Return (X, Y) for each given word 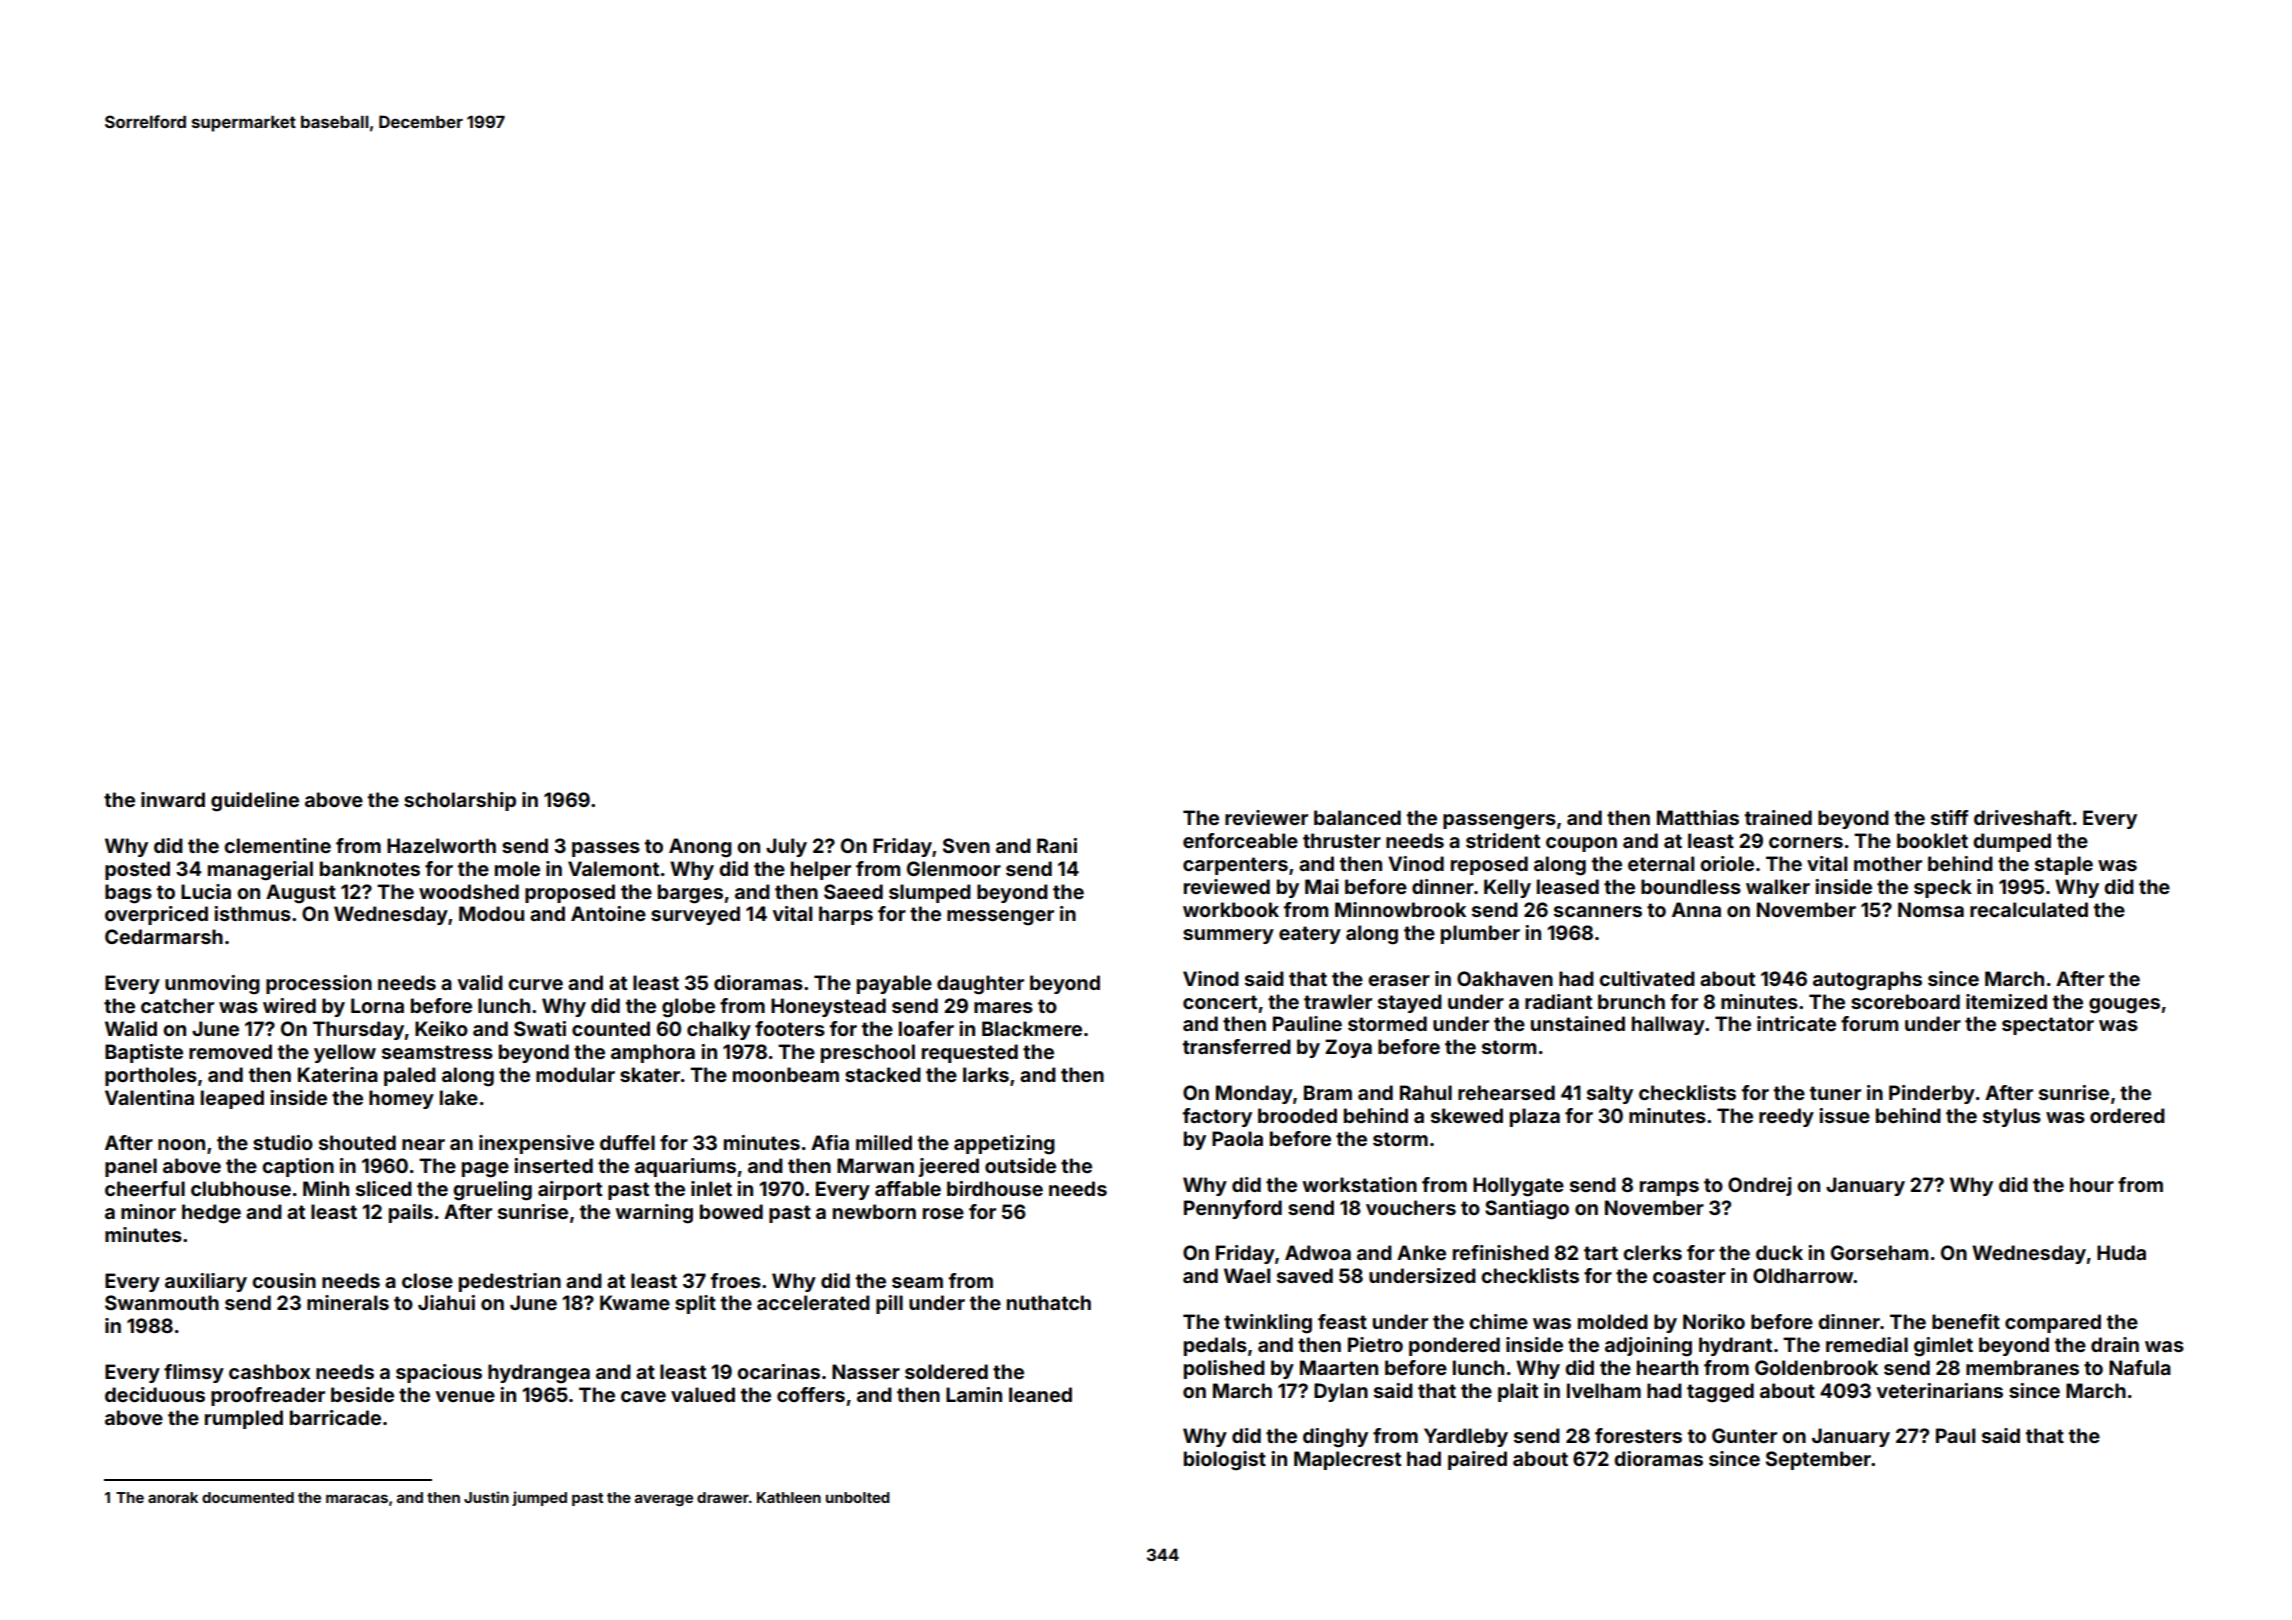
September (1818, 1460)
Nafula (2140, 1367)
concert (1220, 1002)
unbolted (858, 1497)
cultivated (1647, 978)
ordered (2127, 1115)
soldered (946, 1371)
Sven (966, 845)
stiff (1950, 817)
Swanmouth (162, 1302)
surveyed (695, 915)
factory (1217, 1117)
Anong (700, 848)
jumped (539, 1498)
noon (181, 1144)
